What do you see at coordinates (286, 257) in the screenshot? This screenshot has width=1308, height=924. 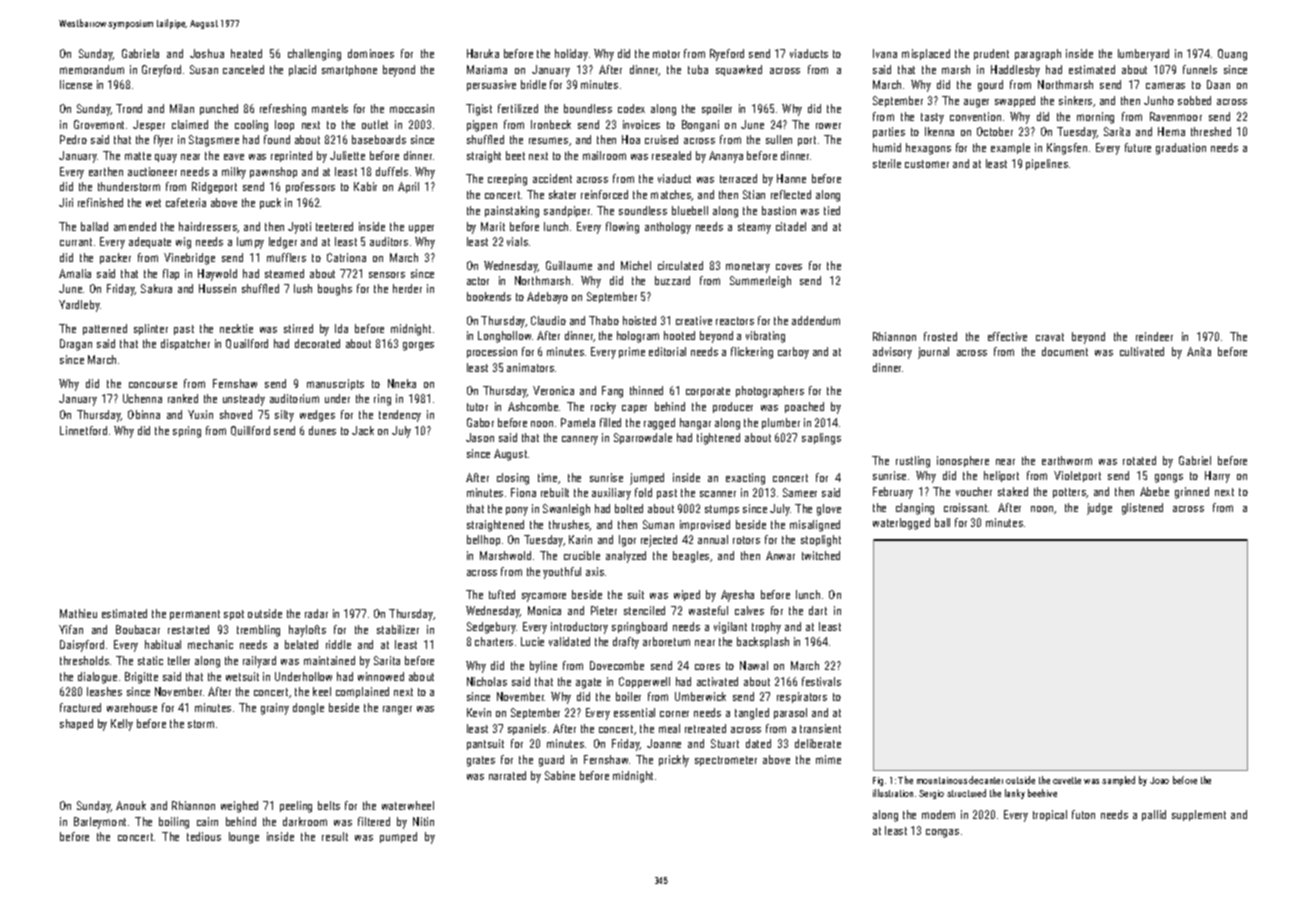 I see `mufflers` at bounding box center [286, 257].
